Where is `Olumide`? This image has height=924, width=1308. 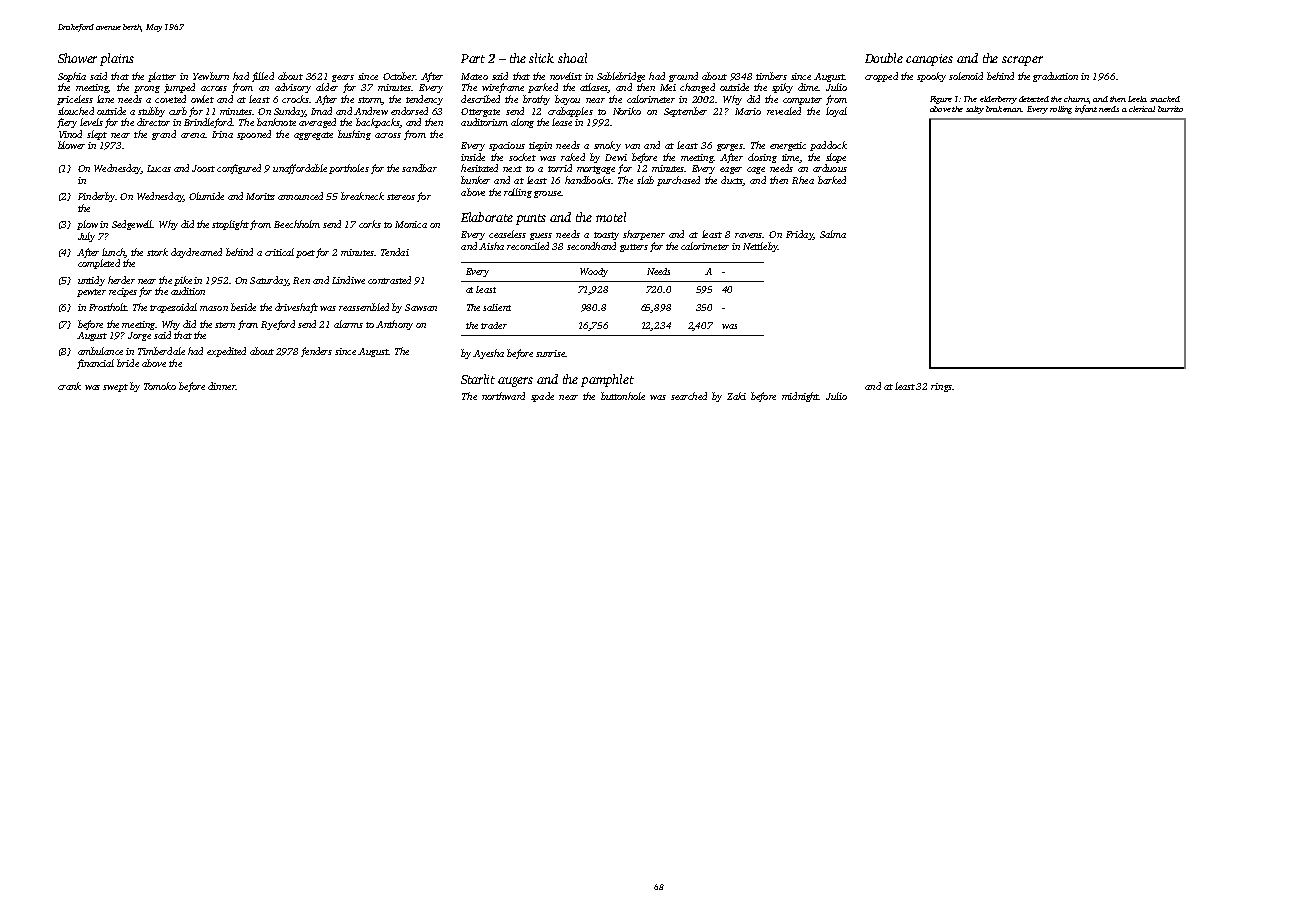 Olumide is located at coordinates (206, 196).
